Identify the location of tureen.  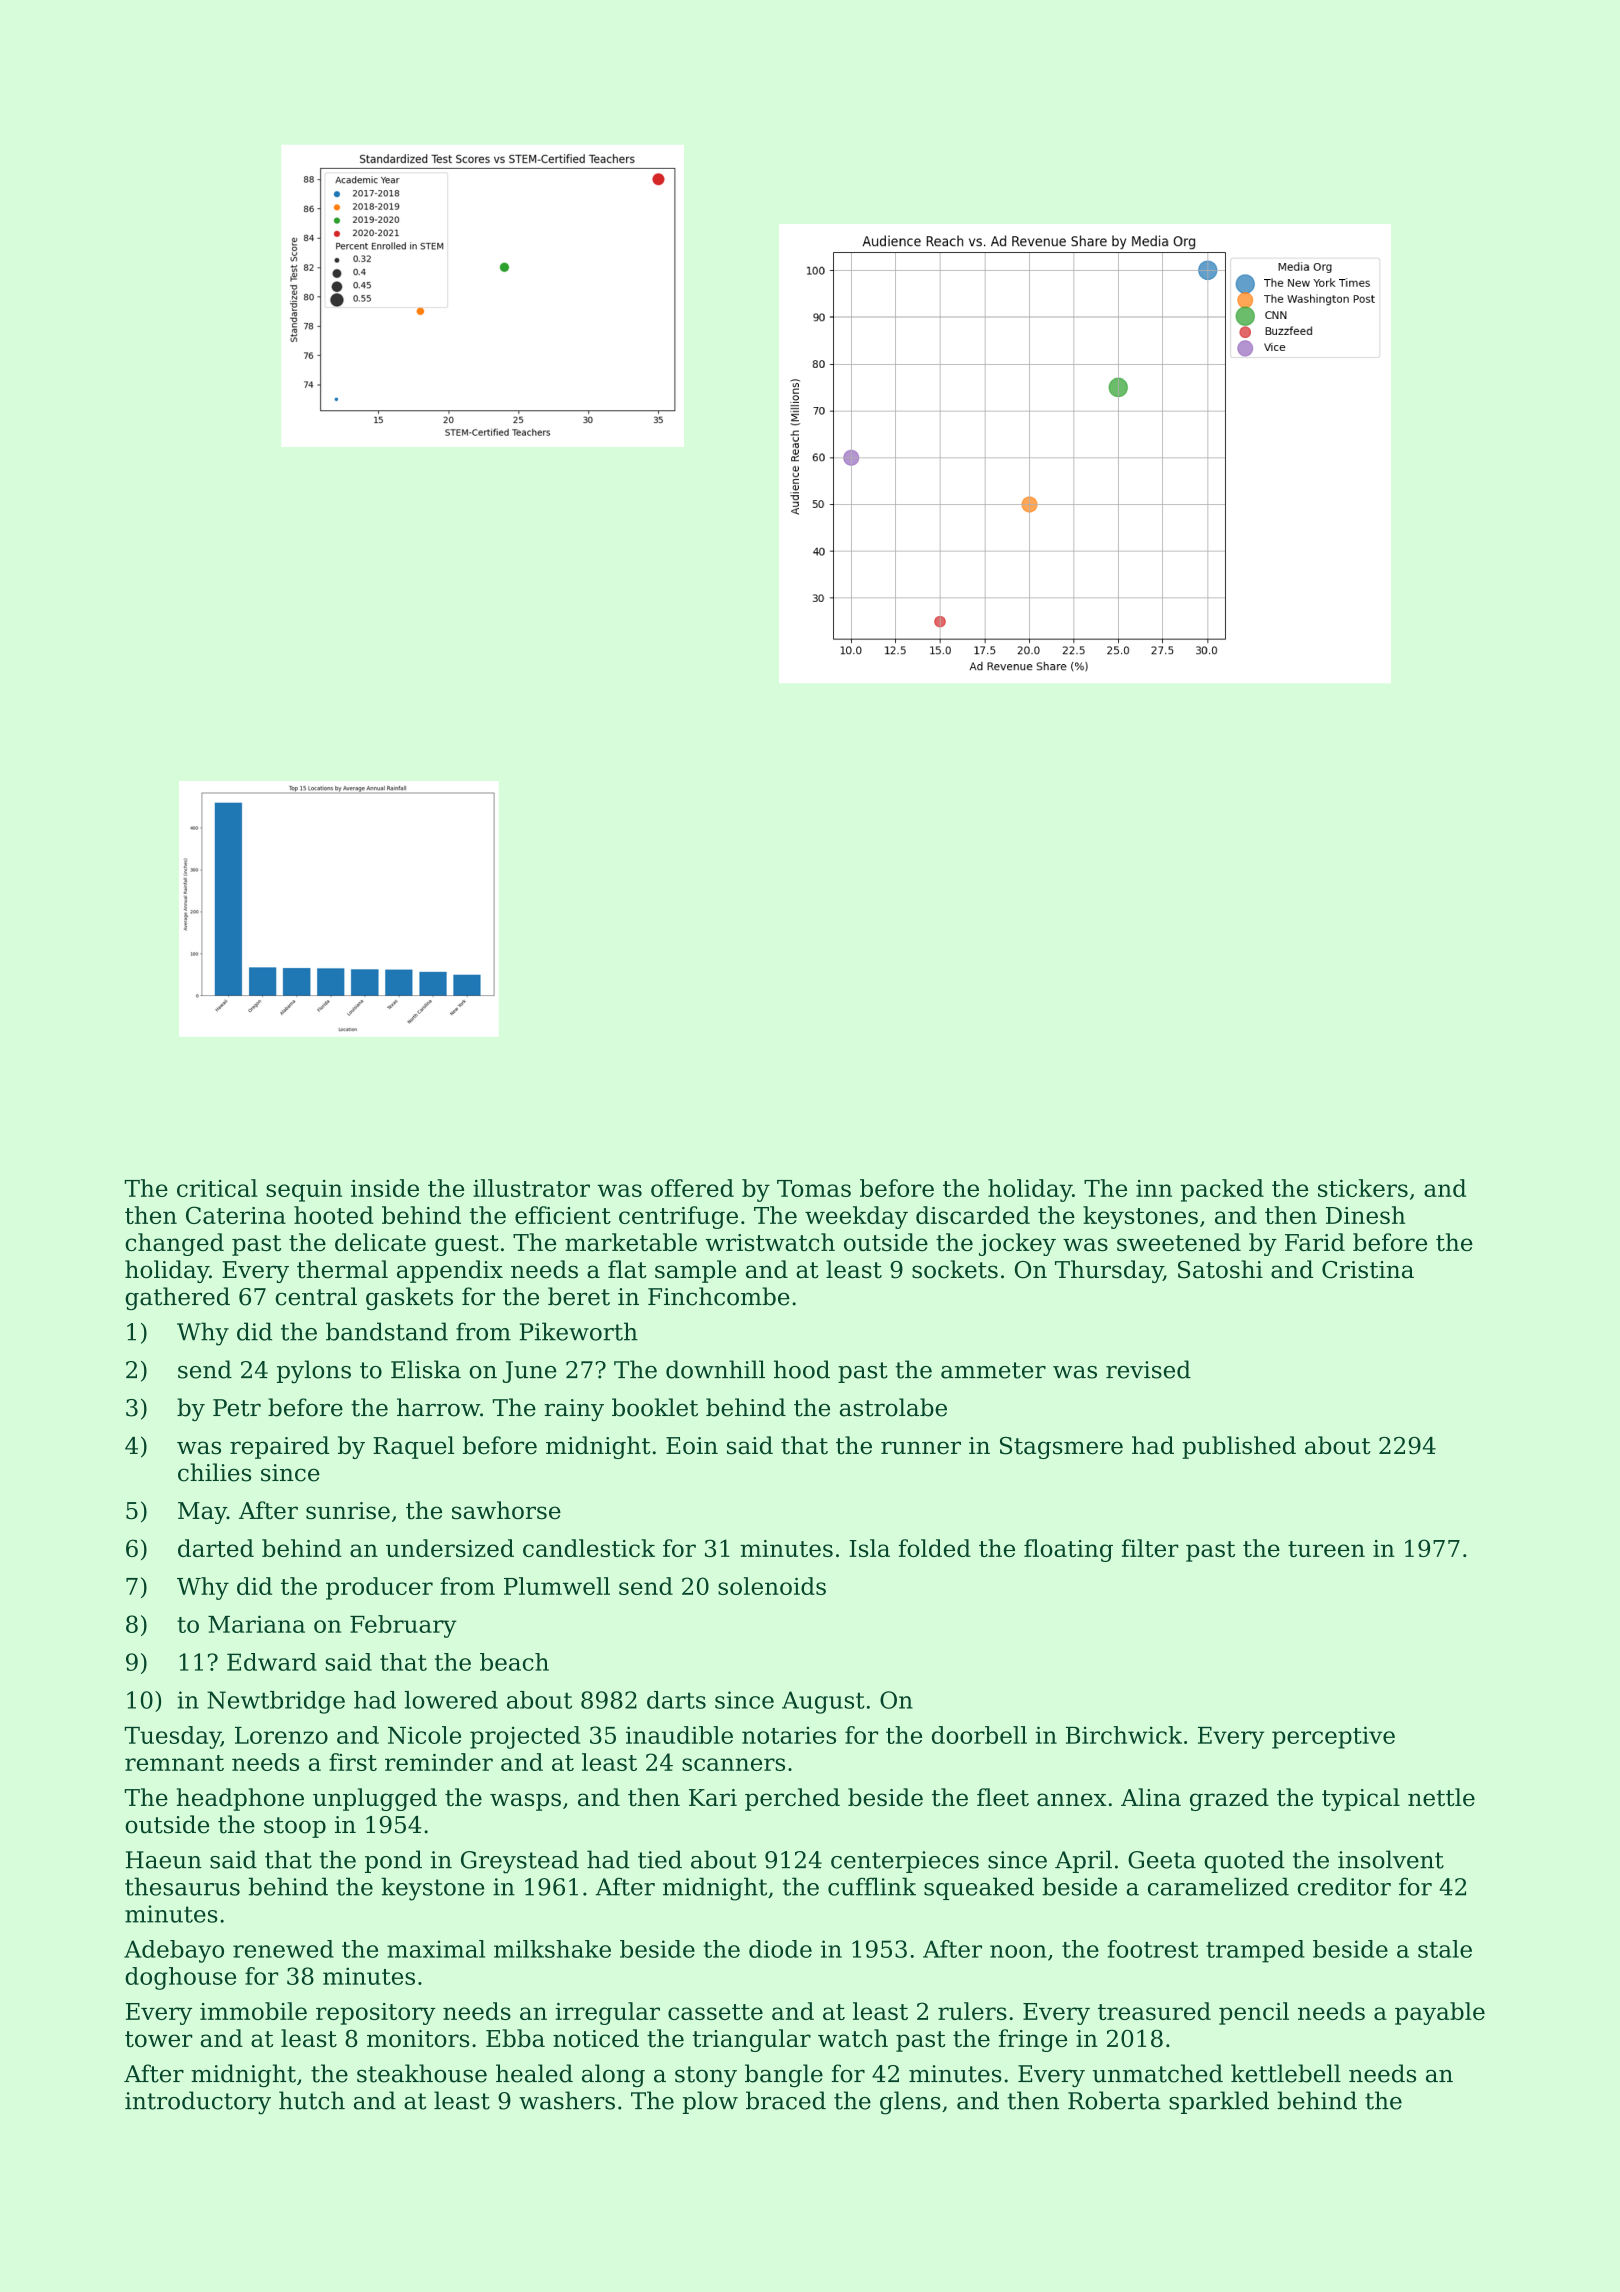
(1326, 1549).
